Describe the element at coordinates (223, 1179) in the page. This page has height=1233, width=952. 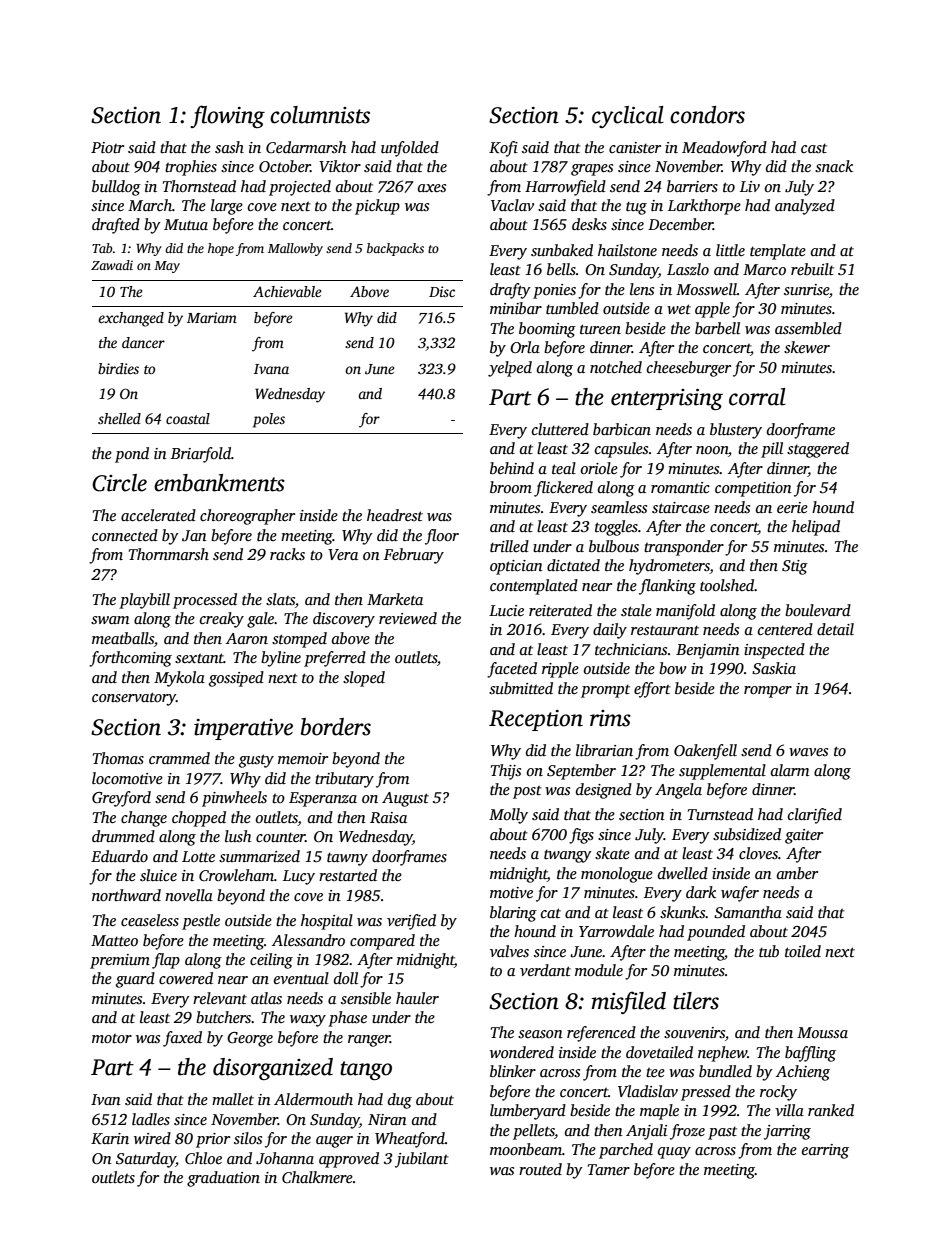
I see `graduation` at that location.
